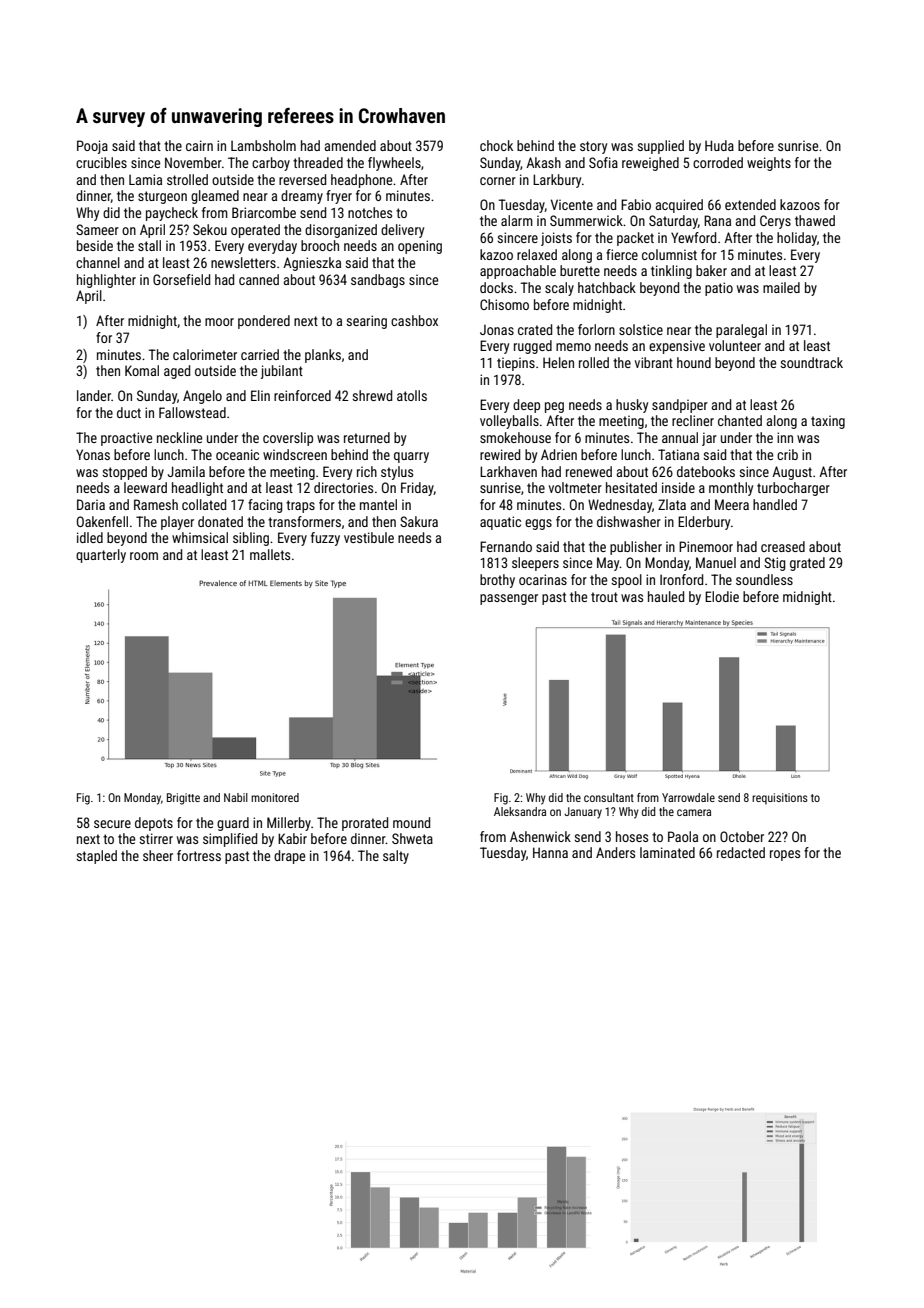 The height and width of the image is (1308, 924). Describe the element at coordinates (129, 412) in the image. I see `duct` at that location.
